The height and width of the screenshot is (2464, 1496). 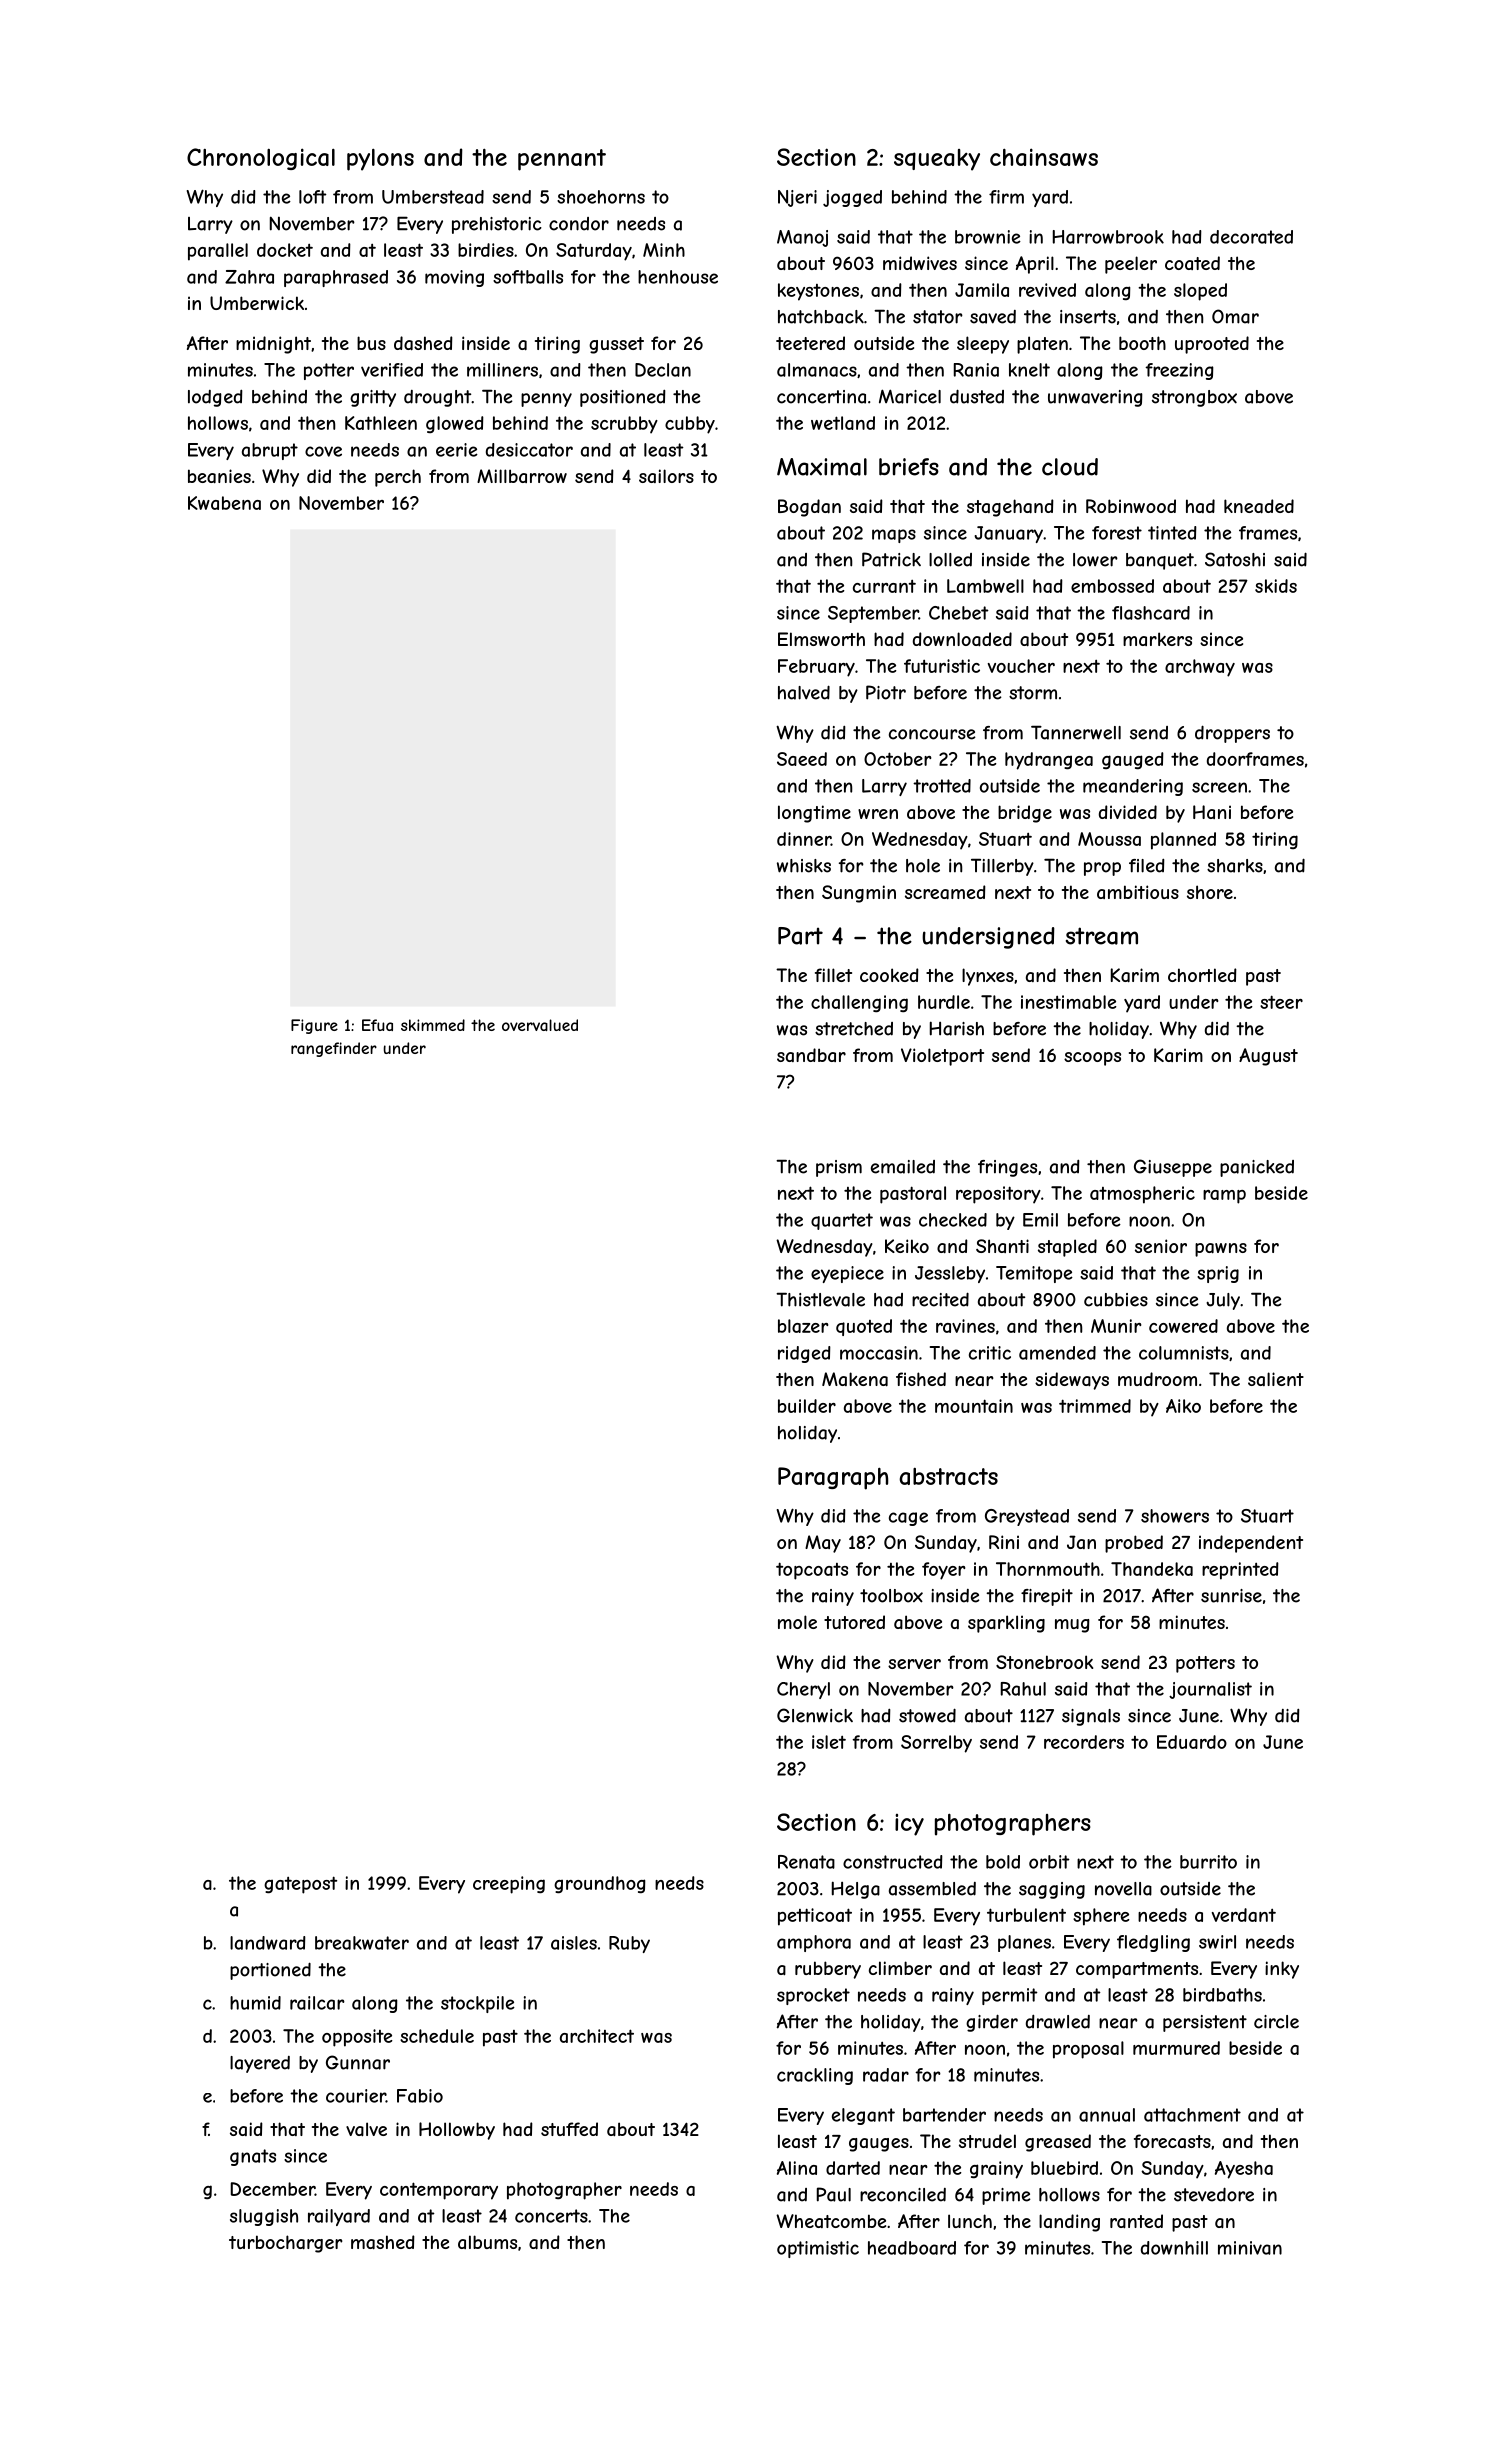 What do you see at coordinates (921, 1379) in the screenshot?
I see `fished` at bounding box center [921, 1379].
